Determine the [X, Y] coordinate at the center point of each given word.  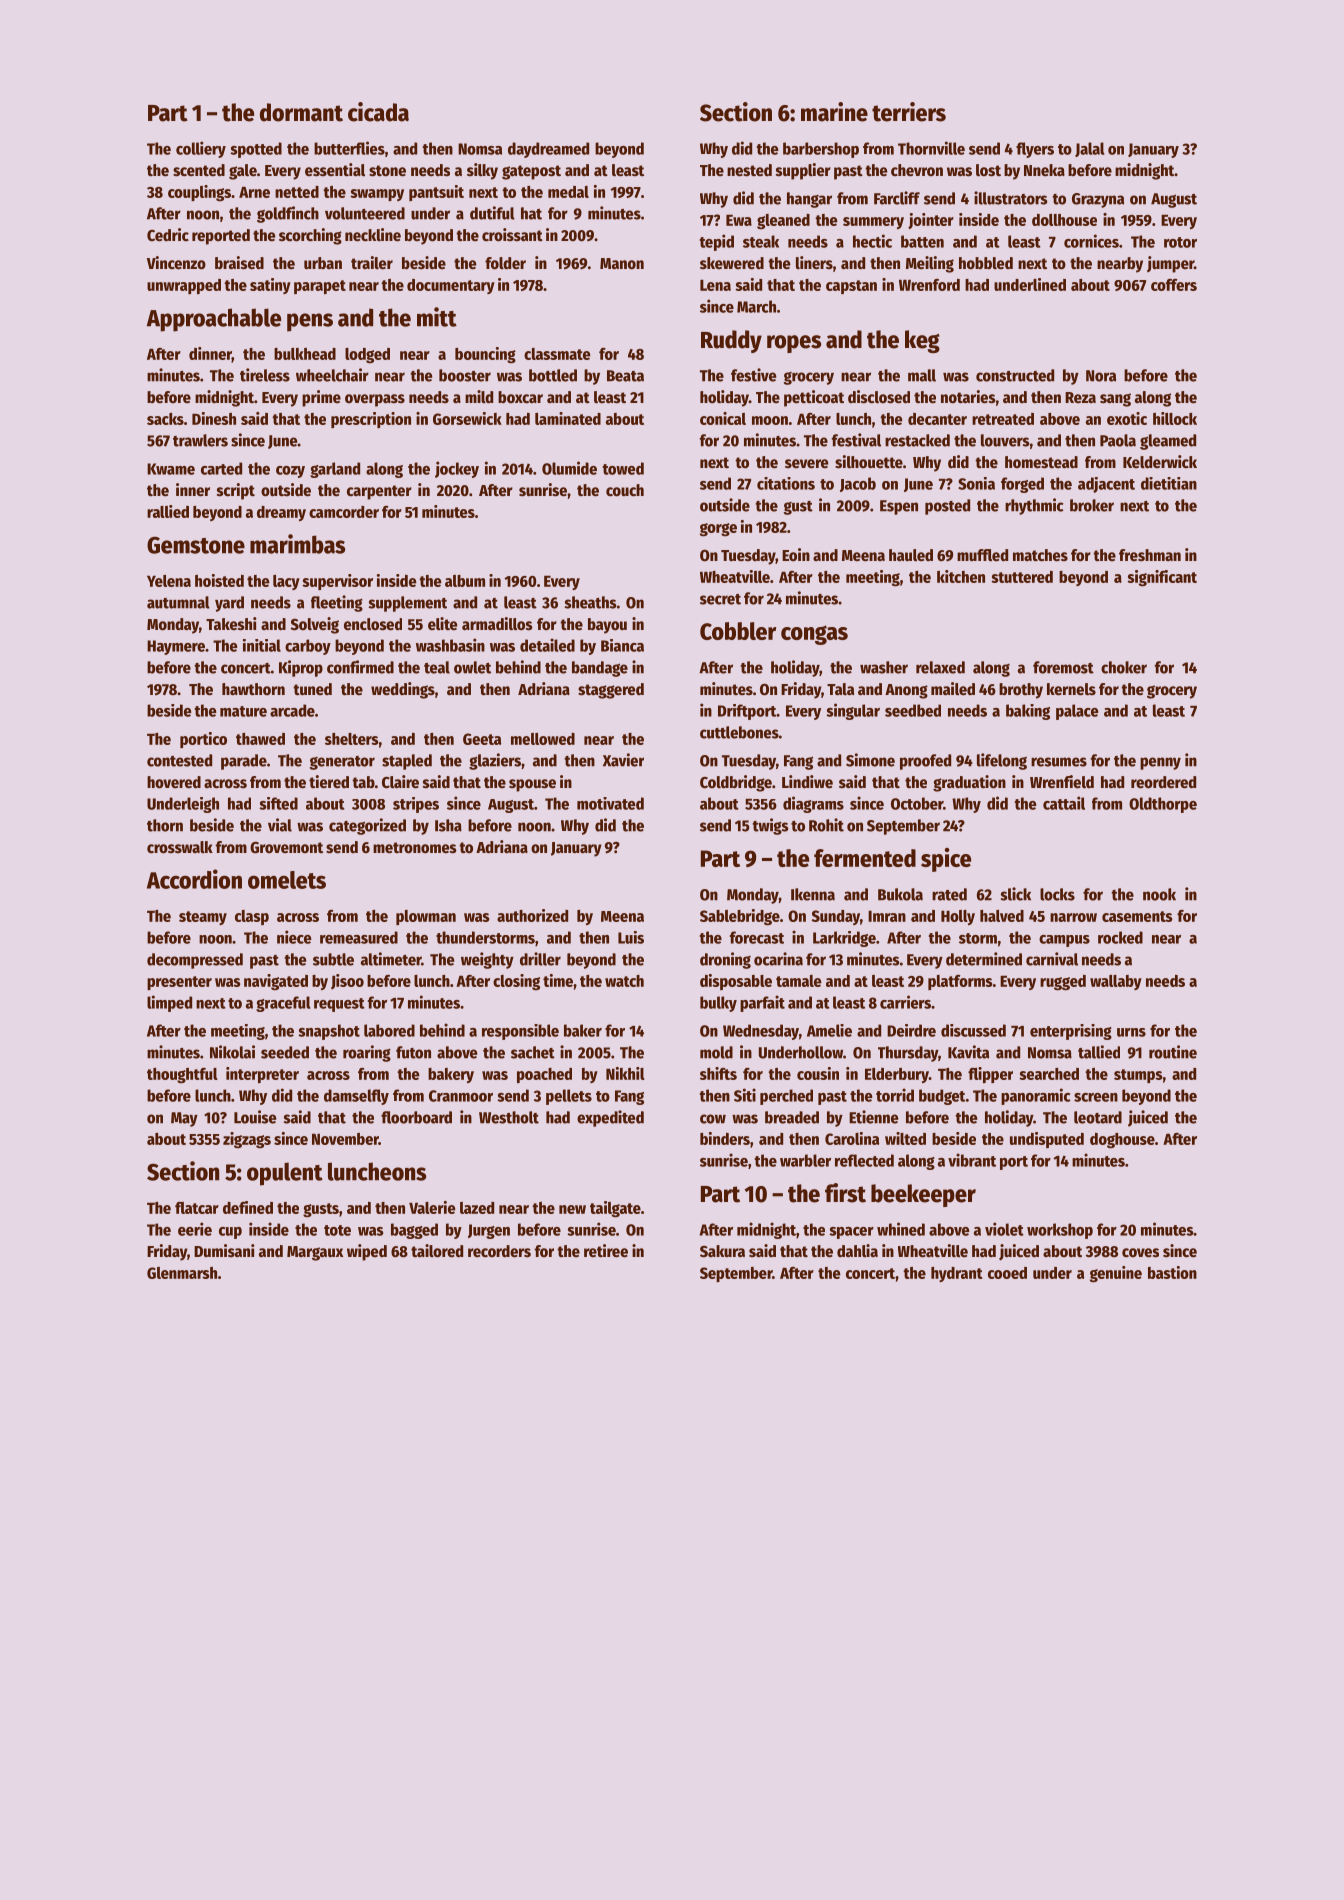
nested [749, 170]
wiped [367, 1252]
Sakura [722, 1251]
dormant [301, 112]
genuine [1116, 1274]
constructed [1015, 375]
